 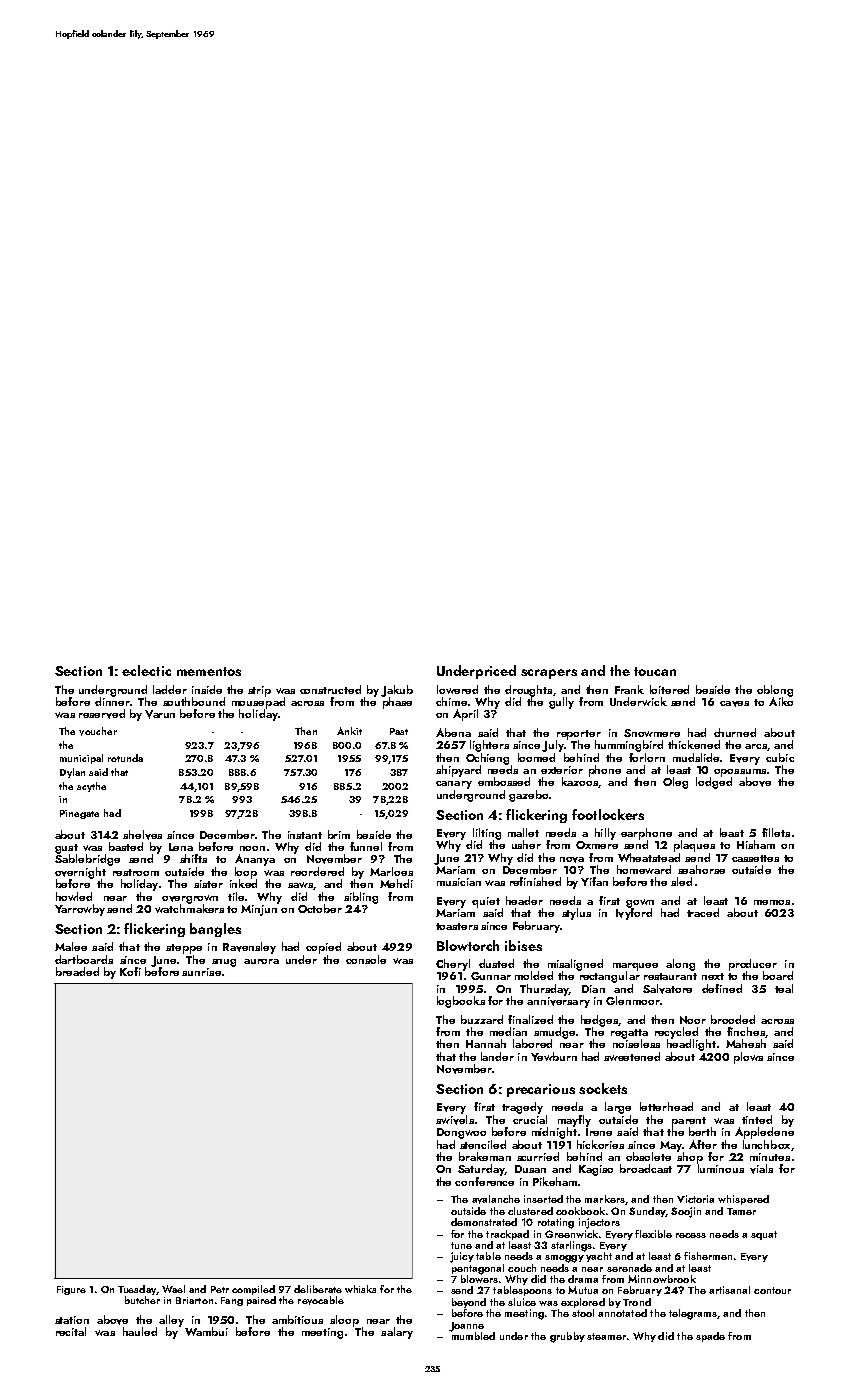 What do you see at coordinates (473, 1335) in the screenshot?
I see `mumbled` at bounding box center [473, 1335].
